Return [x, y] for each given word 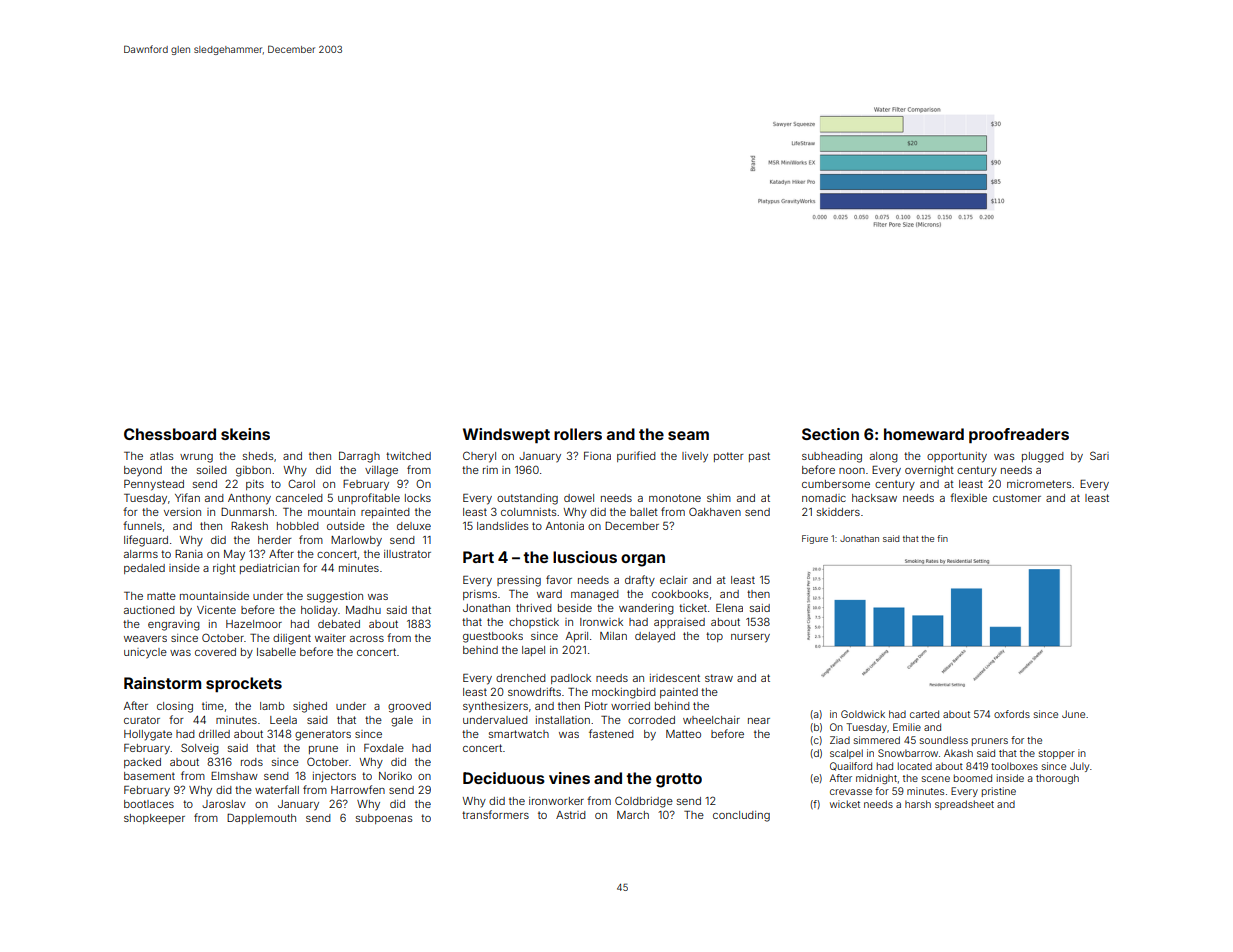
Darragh [359, 457]
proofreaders [1019, 436]
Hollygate [148, 735]
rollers [578, 434]
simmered [877, 740]
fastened [611, 733]
